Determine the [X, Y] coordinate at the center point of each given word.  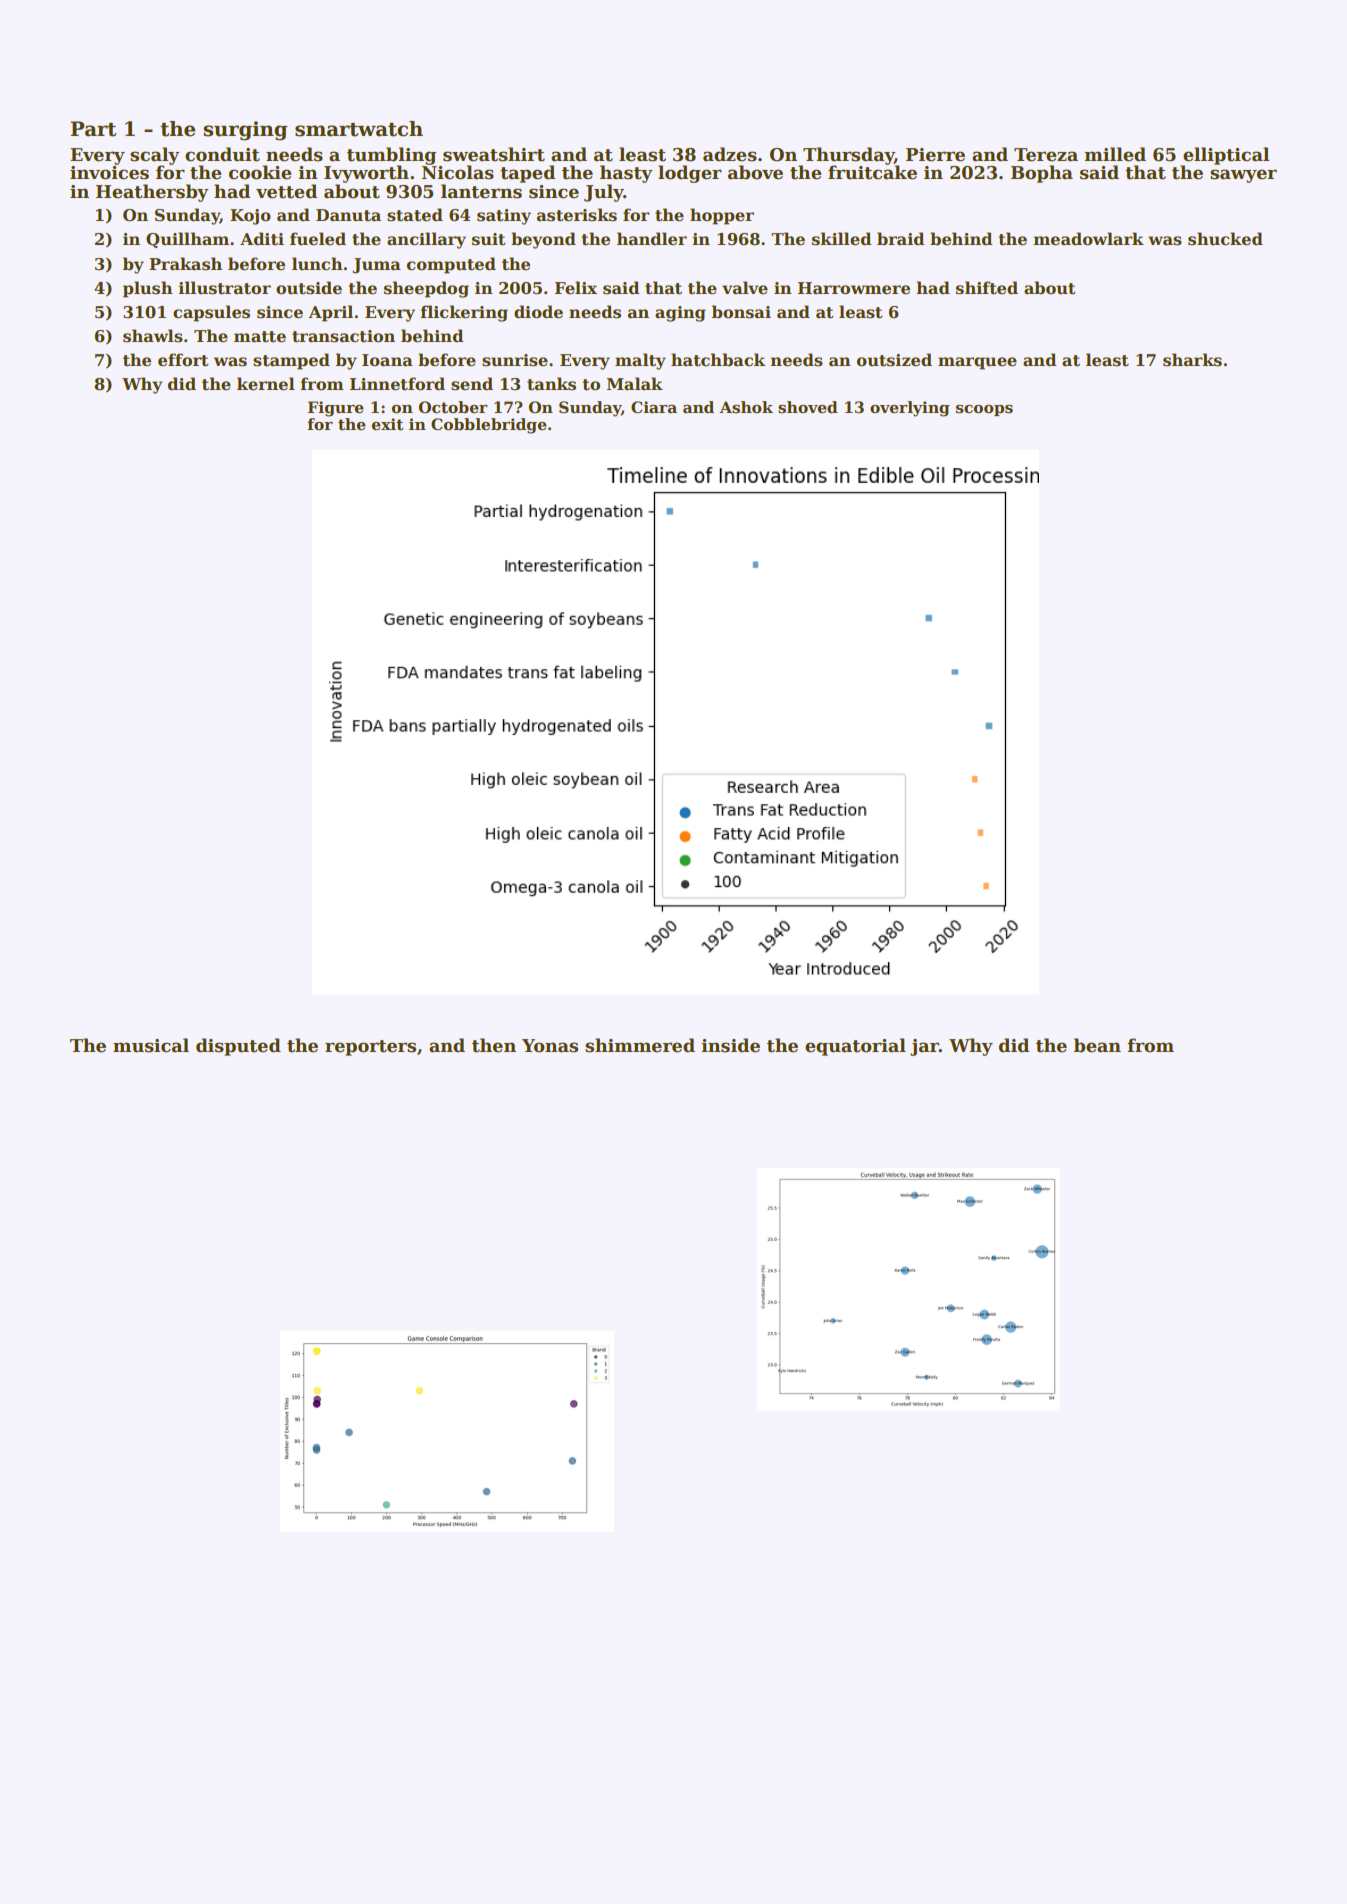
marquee [977, 363]
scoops [984, 410]
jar [924, 1047]
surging [245, 131]
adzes [730, 154]
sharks [1192, 360]
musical [151, 1045]
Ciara [654, 407]
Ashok [746, 407]
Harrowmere [854, 288]
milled [1115, 154]
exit [388, 424]
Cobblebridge [489, 426]
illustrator [224, 288]
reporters [370, 1048]
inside [730, 1045]
